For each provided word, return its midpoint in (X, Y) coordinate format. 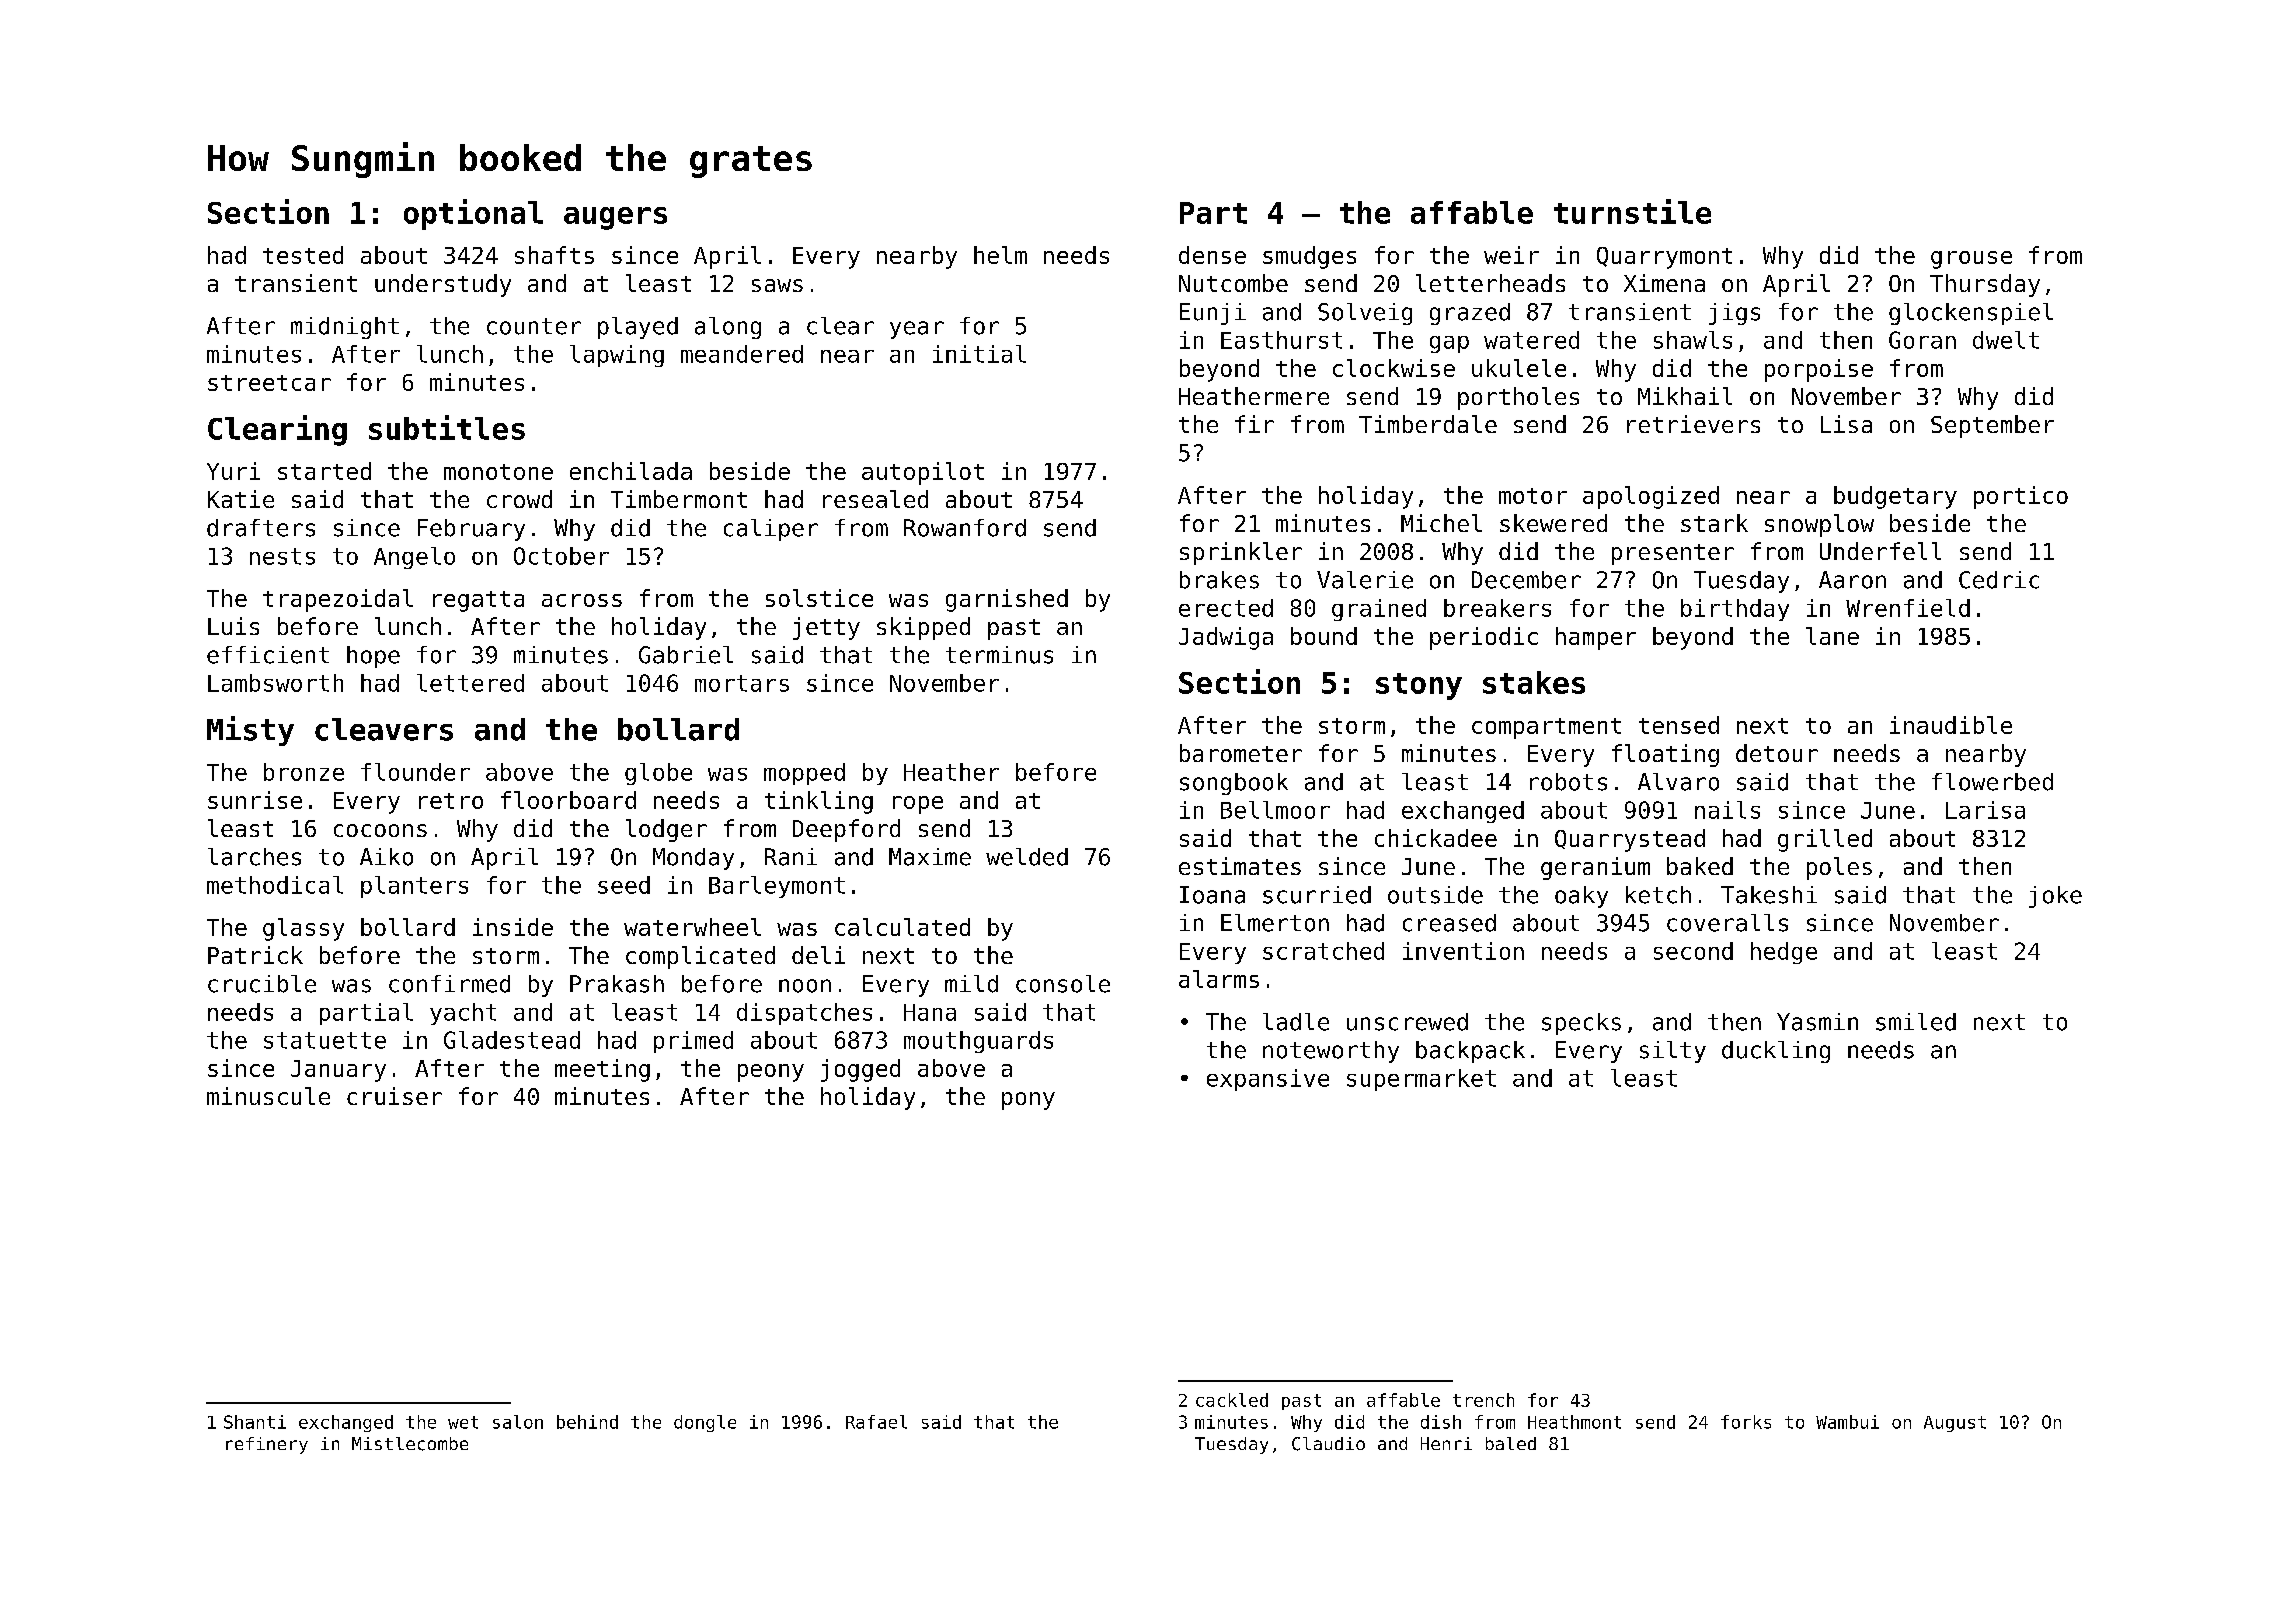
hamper (1596, 638)
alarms (1219, 979)
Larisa (1985, 810)
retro (451, 801)
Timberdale (1428, 424)
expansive (1268, 1080)
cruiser (394, 1096)
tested (303, 255)
